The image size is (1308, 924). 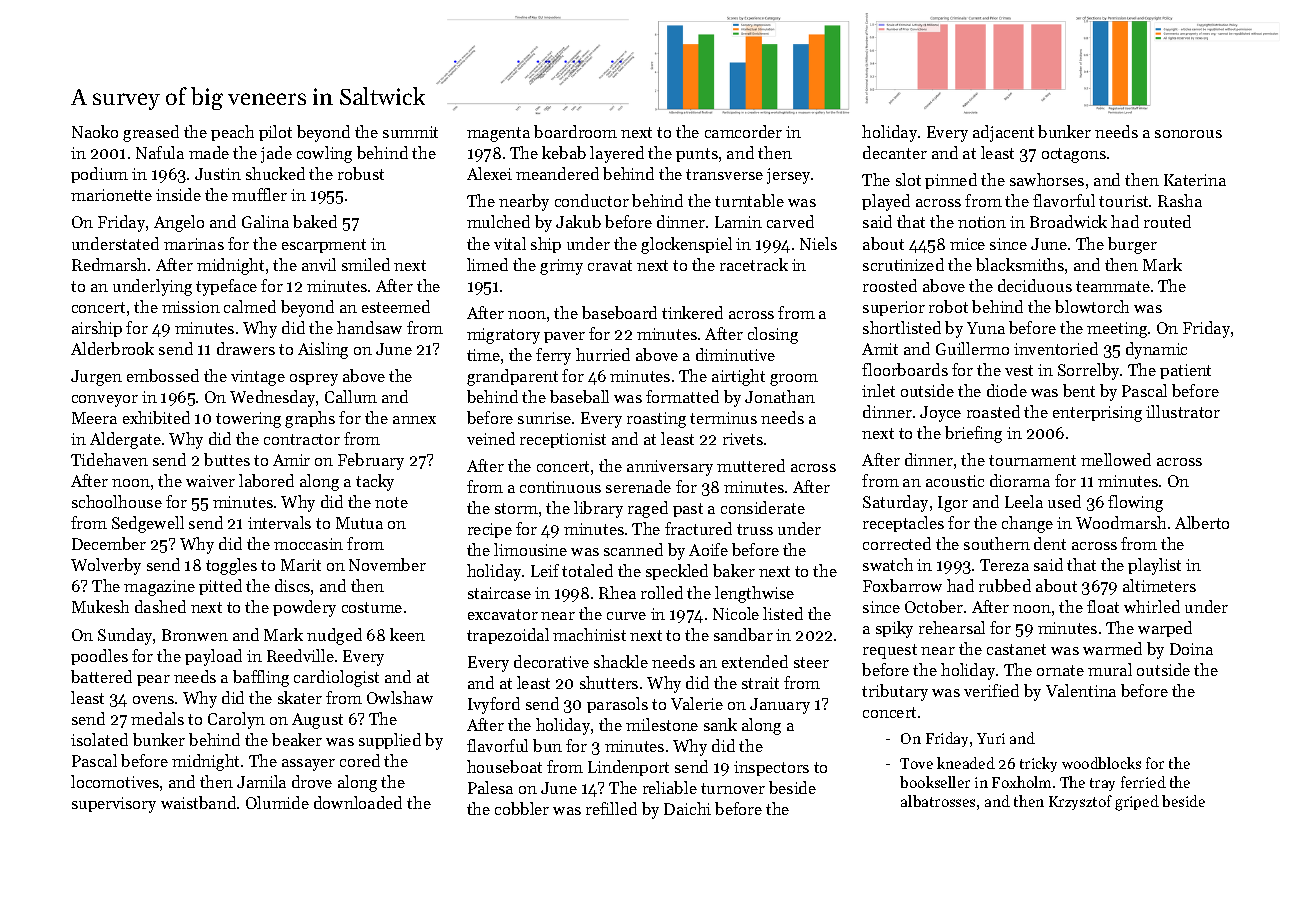 I want to click on sawhorses, so click(x=1047, y=179).
